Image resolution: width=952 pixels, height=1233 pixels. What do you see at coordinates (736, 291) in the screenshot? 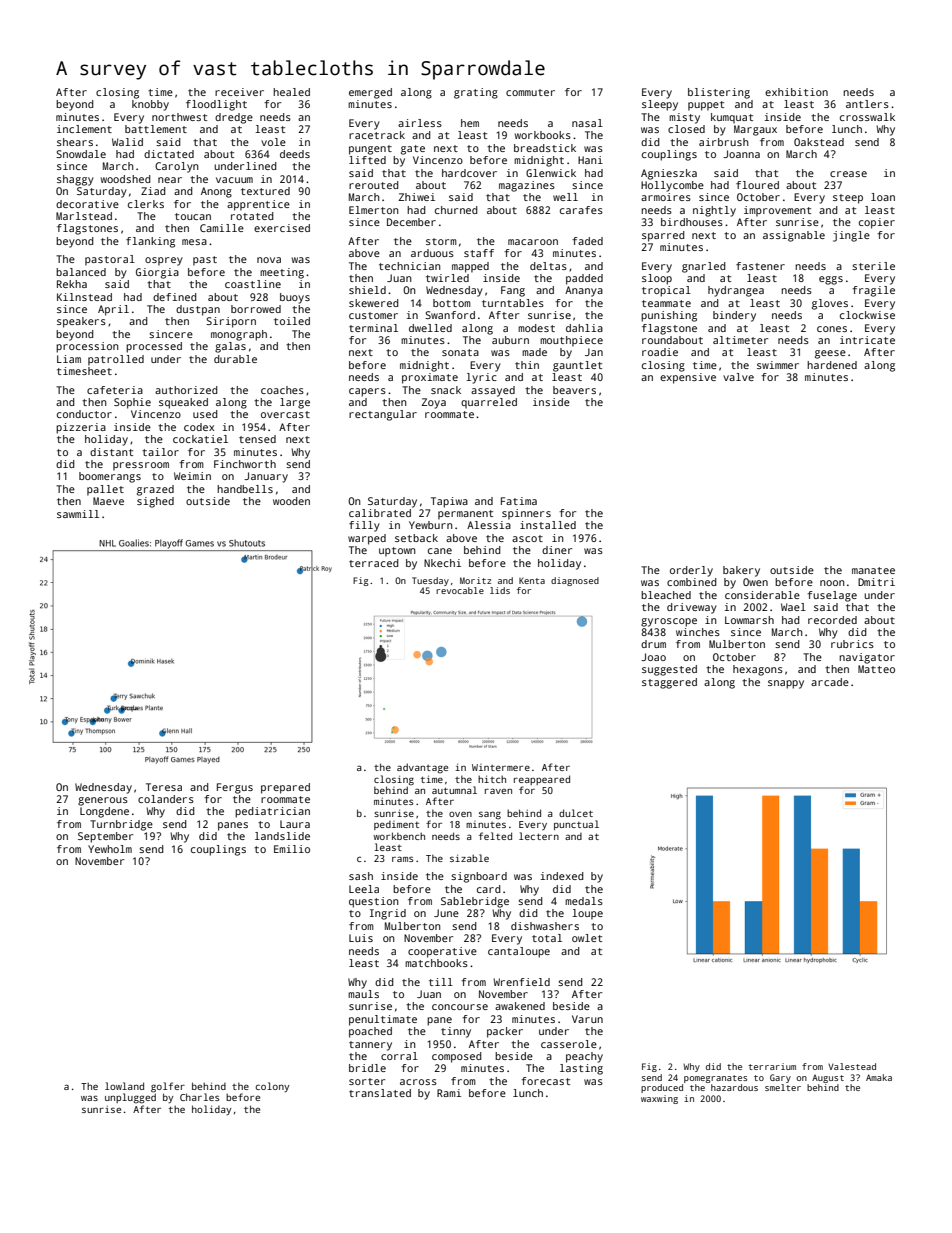
I see `hydrangea` at bounding box center [736, 291].
